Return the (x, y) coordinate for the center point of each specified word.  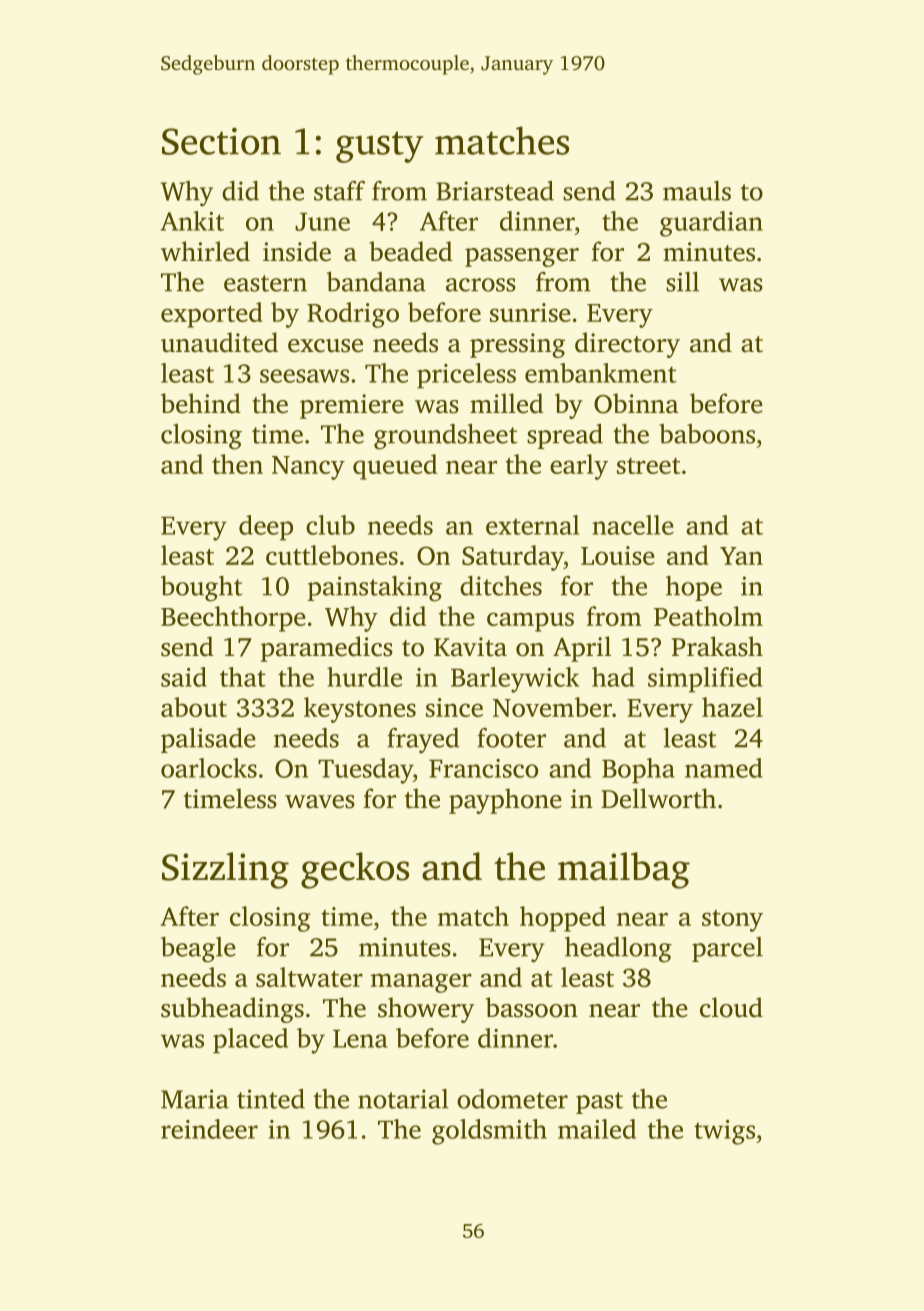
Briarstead (495, 191)
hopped (563, 919)
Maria (195, 1099)
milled (506, 403)
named (724, 768)
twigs (724, 1132)
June (322, 222)
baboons (707, 434)
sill (682, 282)
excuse (325, 346)
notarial (403, 1099)
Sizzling (225, 870)
